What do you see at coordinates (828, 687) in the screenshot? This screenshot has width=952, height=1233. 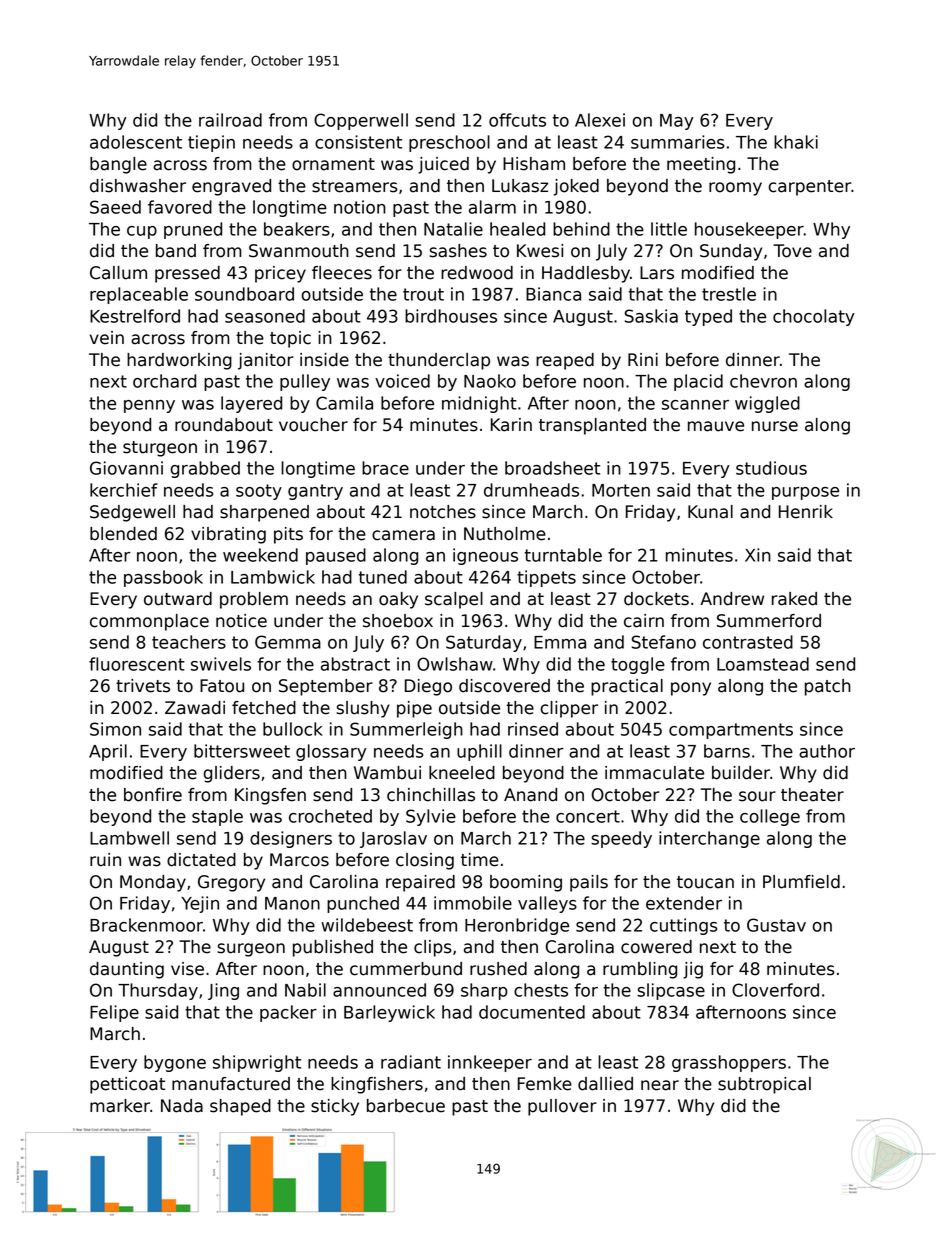 I see `patch` at bounding box center [828, 687].
